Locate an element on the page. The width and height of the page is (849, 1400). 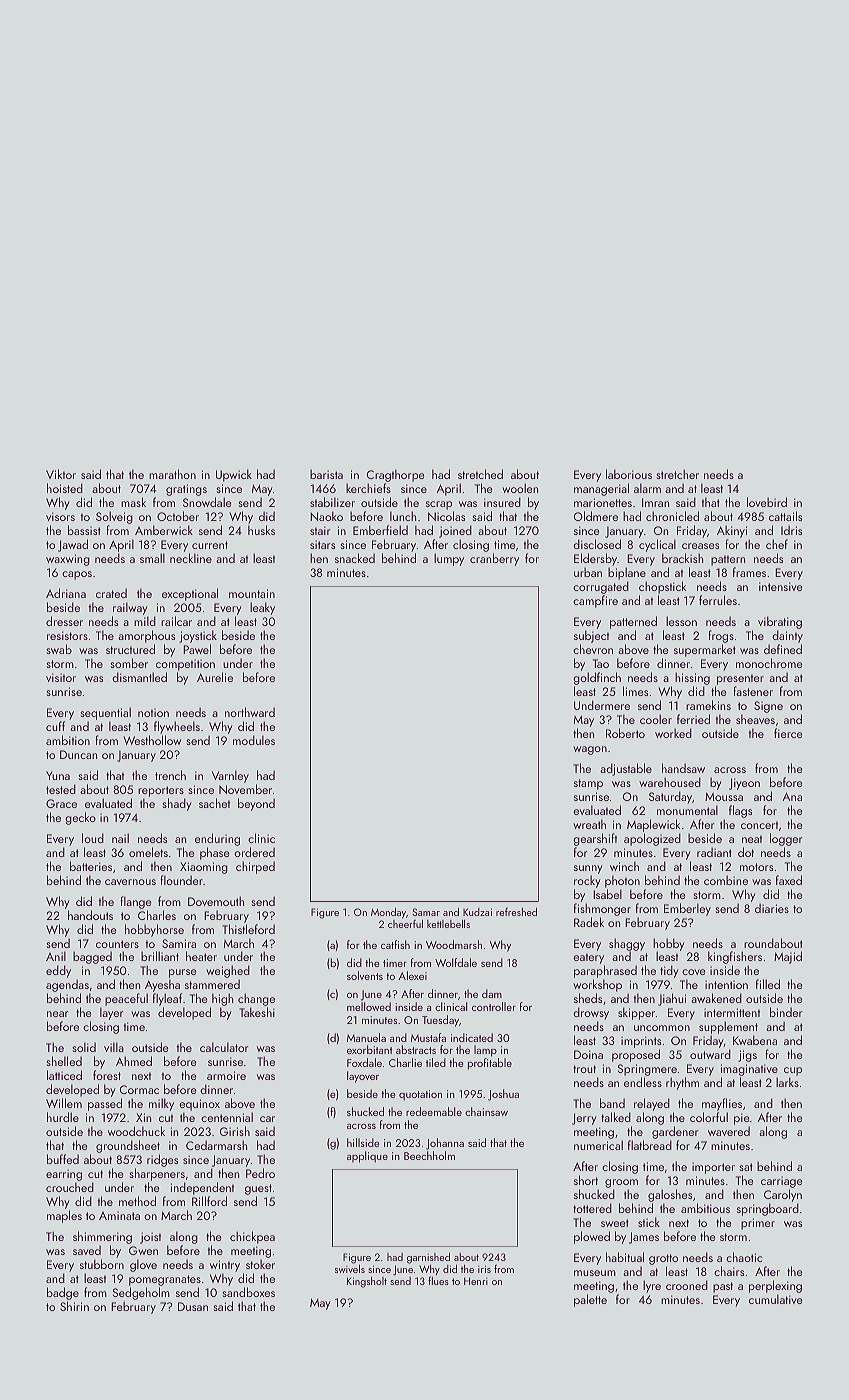
beyond is located at coordinates (256, 804).
